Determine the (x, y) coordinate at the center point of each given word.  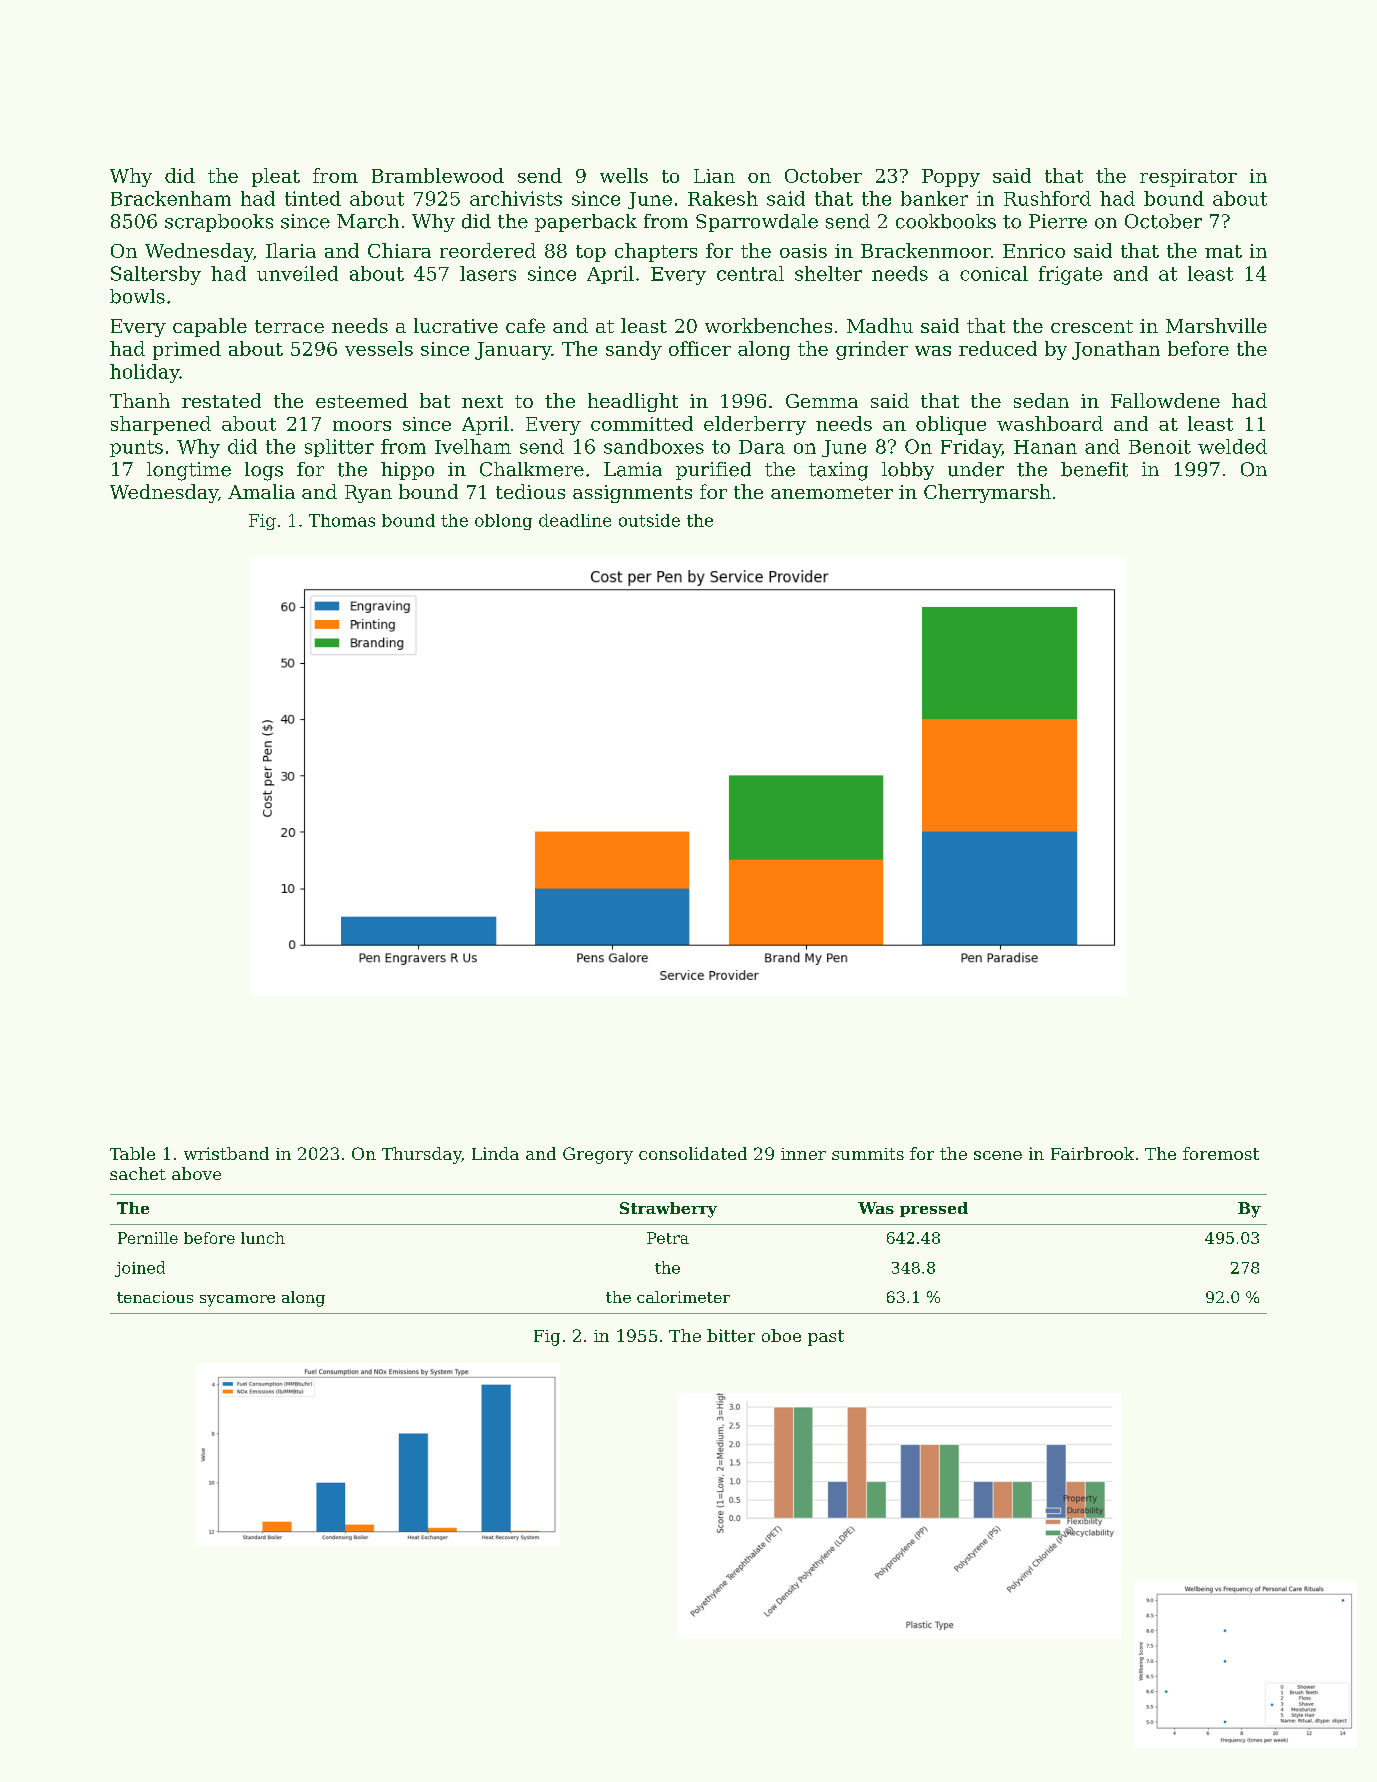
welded (1232, 446)
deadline (575, 520)
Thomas (342, 520)
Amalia (261, 491)
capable (210, 327)
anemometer (832, 492)
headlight (633, 402)
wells (624, 175)
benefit (1094, 469)
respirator (1188, 178)
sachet (138, 1173)
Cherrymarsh (987, 493)
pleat (276, 177)
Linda (495, 1153)
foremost (1221, 1153)
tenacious (155, 1297)
